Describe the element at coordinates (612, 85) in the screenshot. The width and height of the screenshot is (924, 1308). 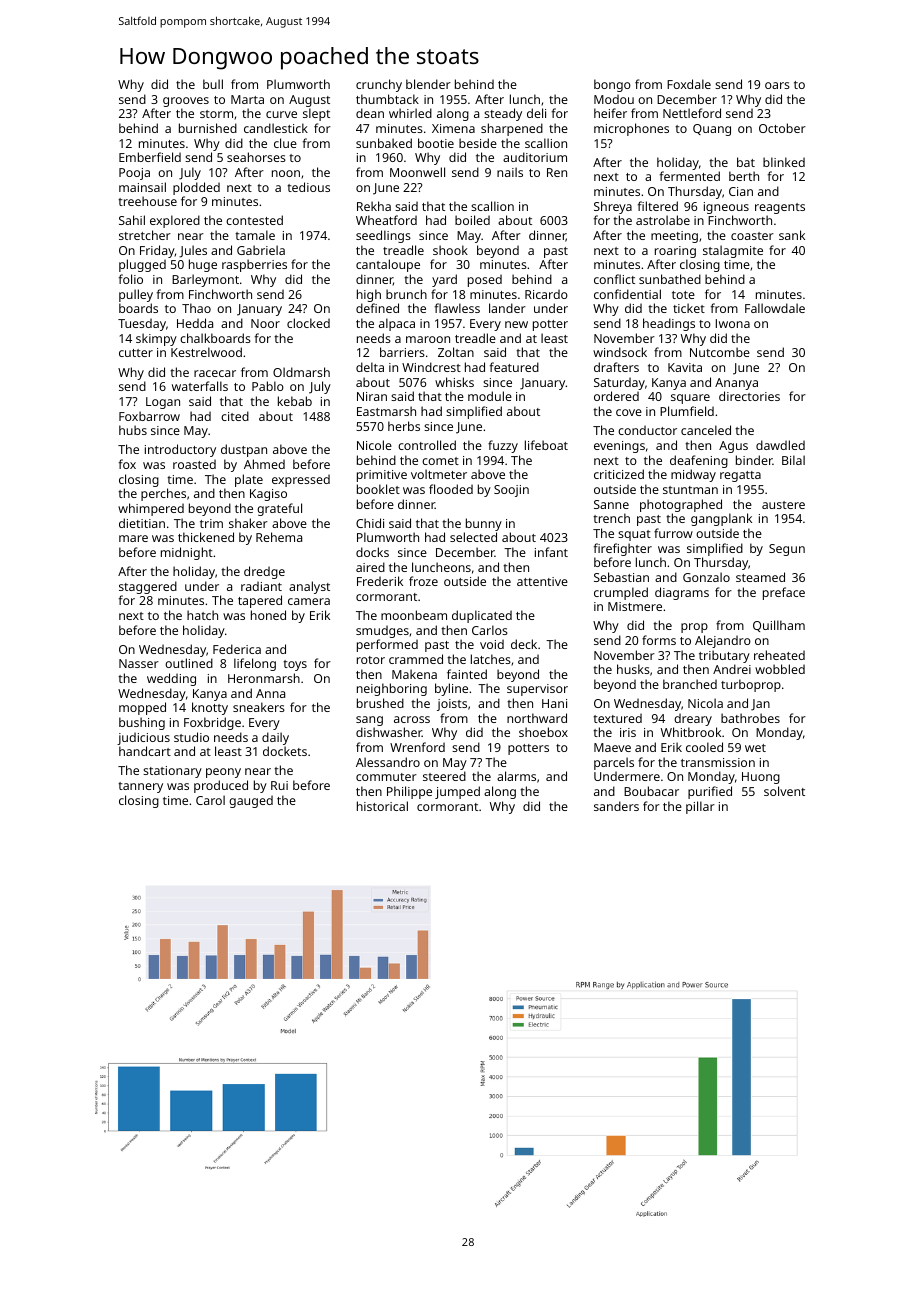
I see `bongo` at that location.
